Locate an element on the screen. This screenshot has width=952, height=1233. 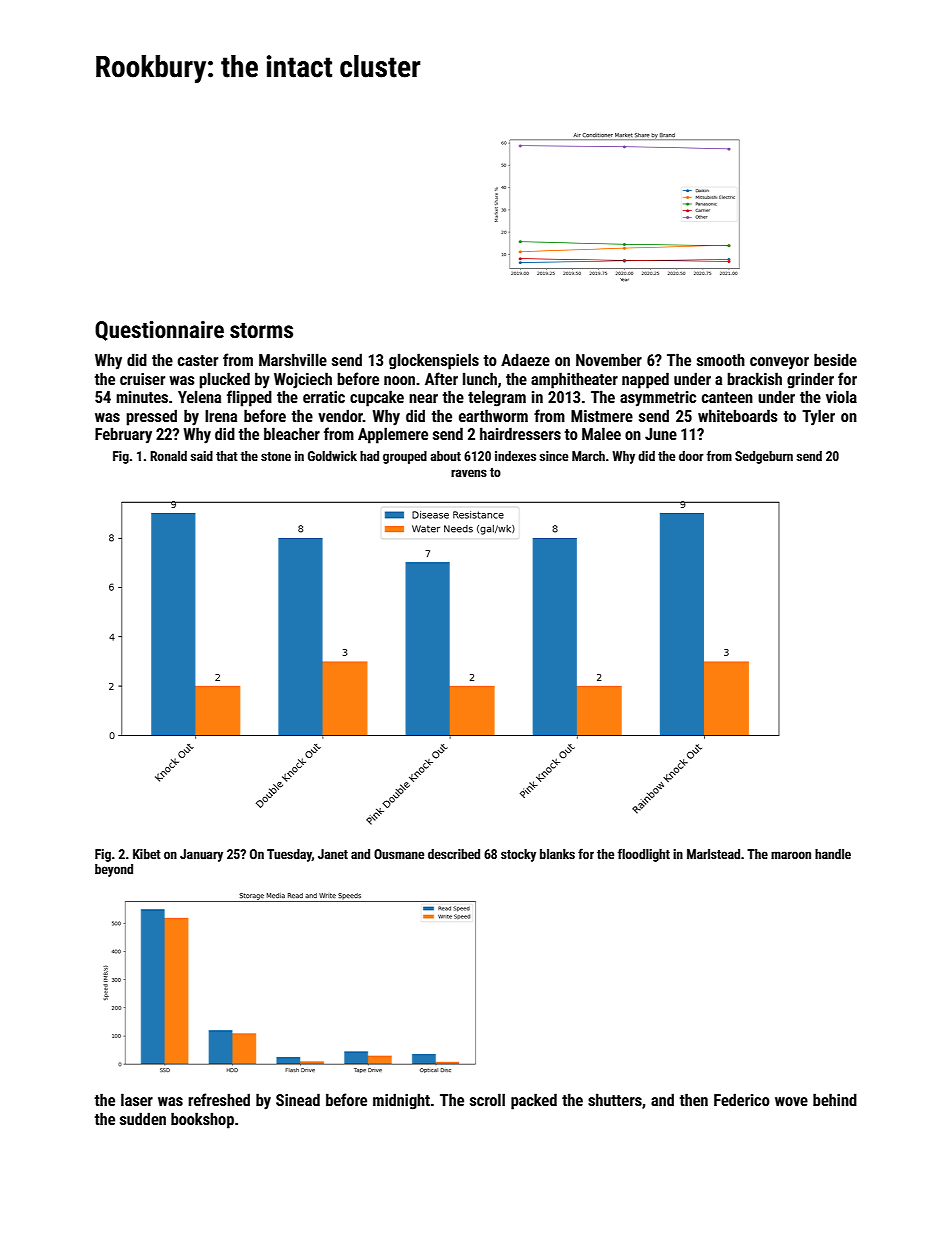
Sedgeburn is located at coordinates (764, 457).
